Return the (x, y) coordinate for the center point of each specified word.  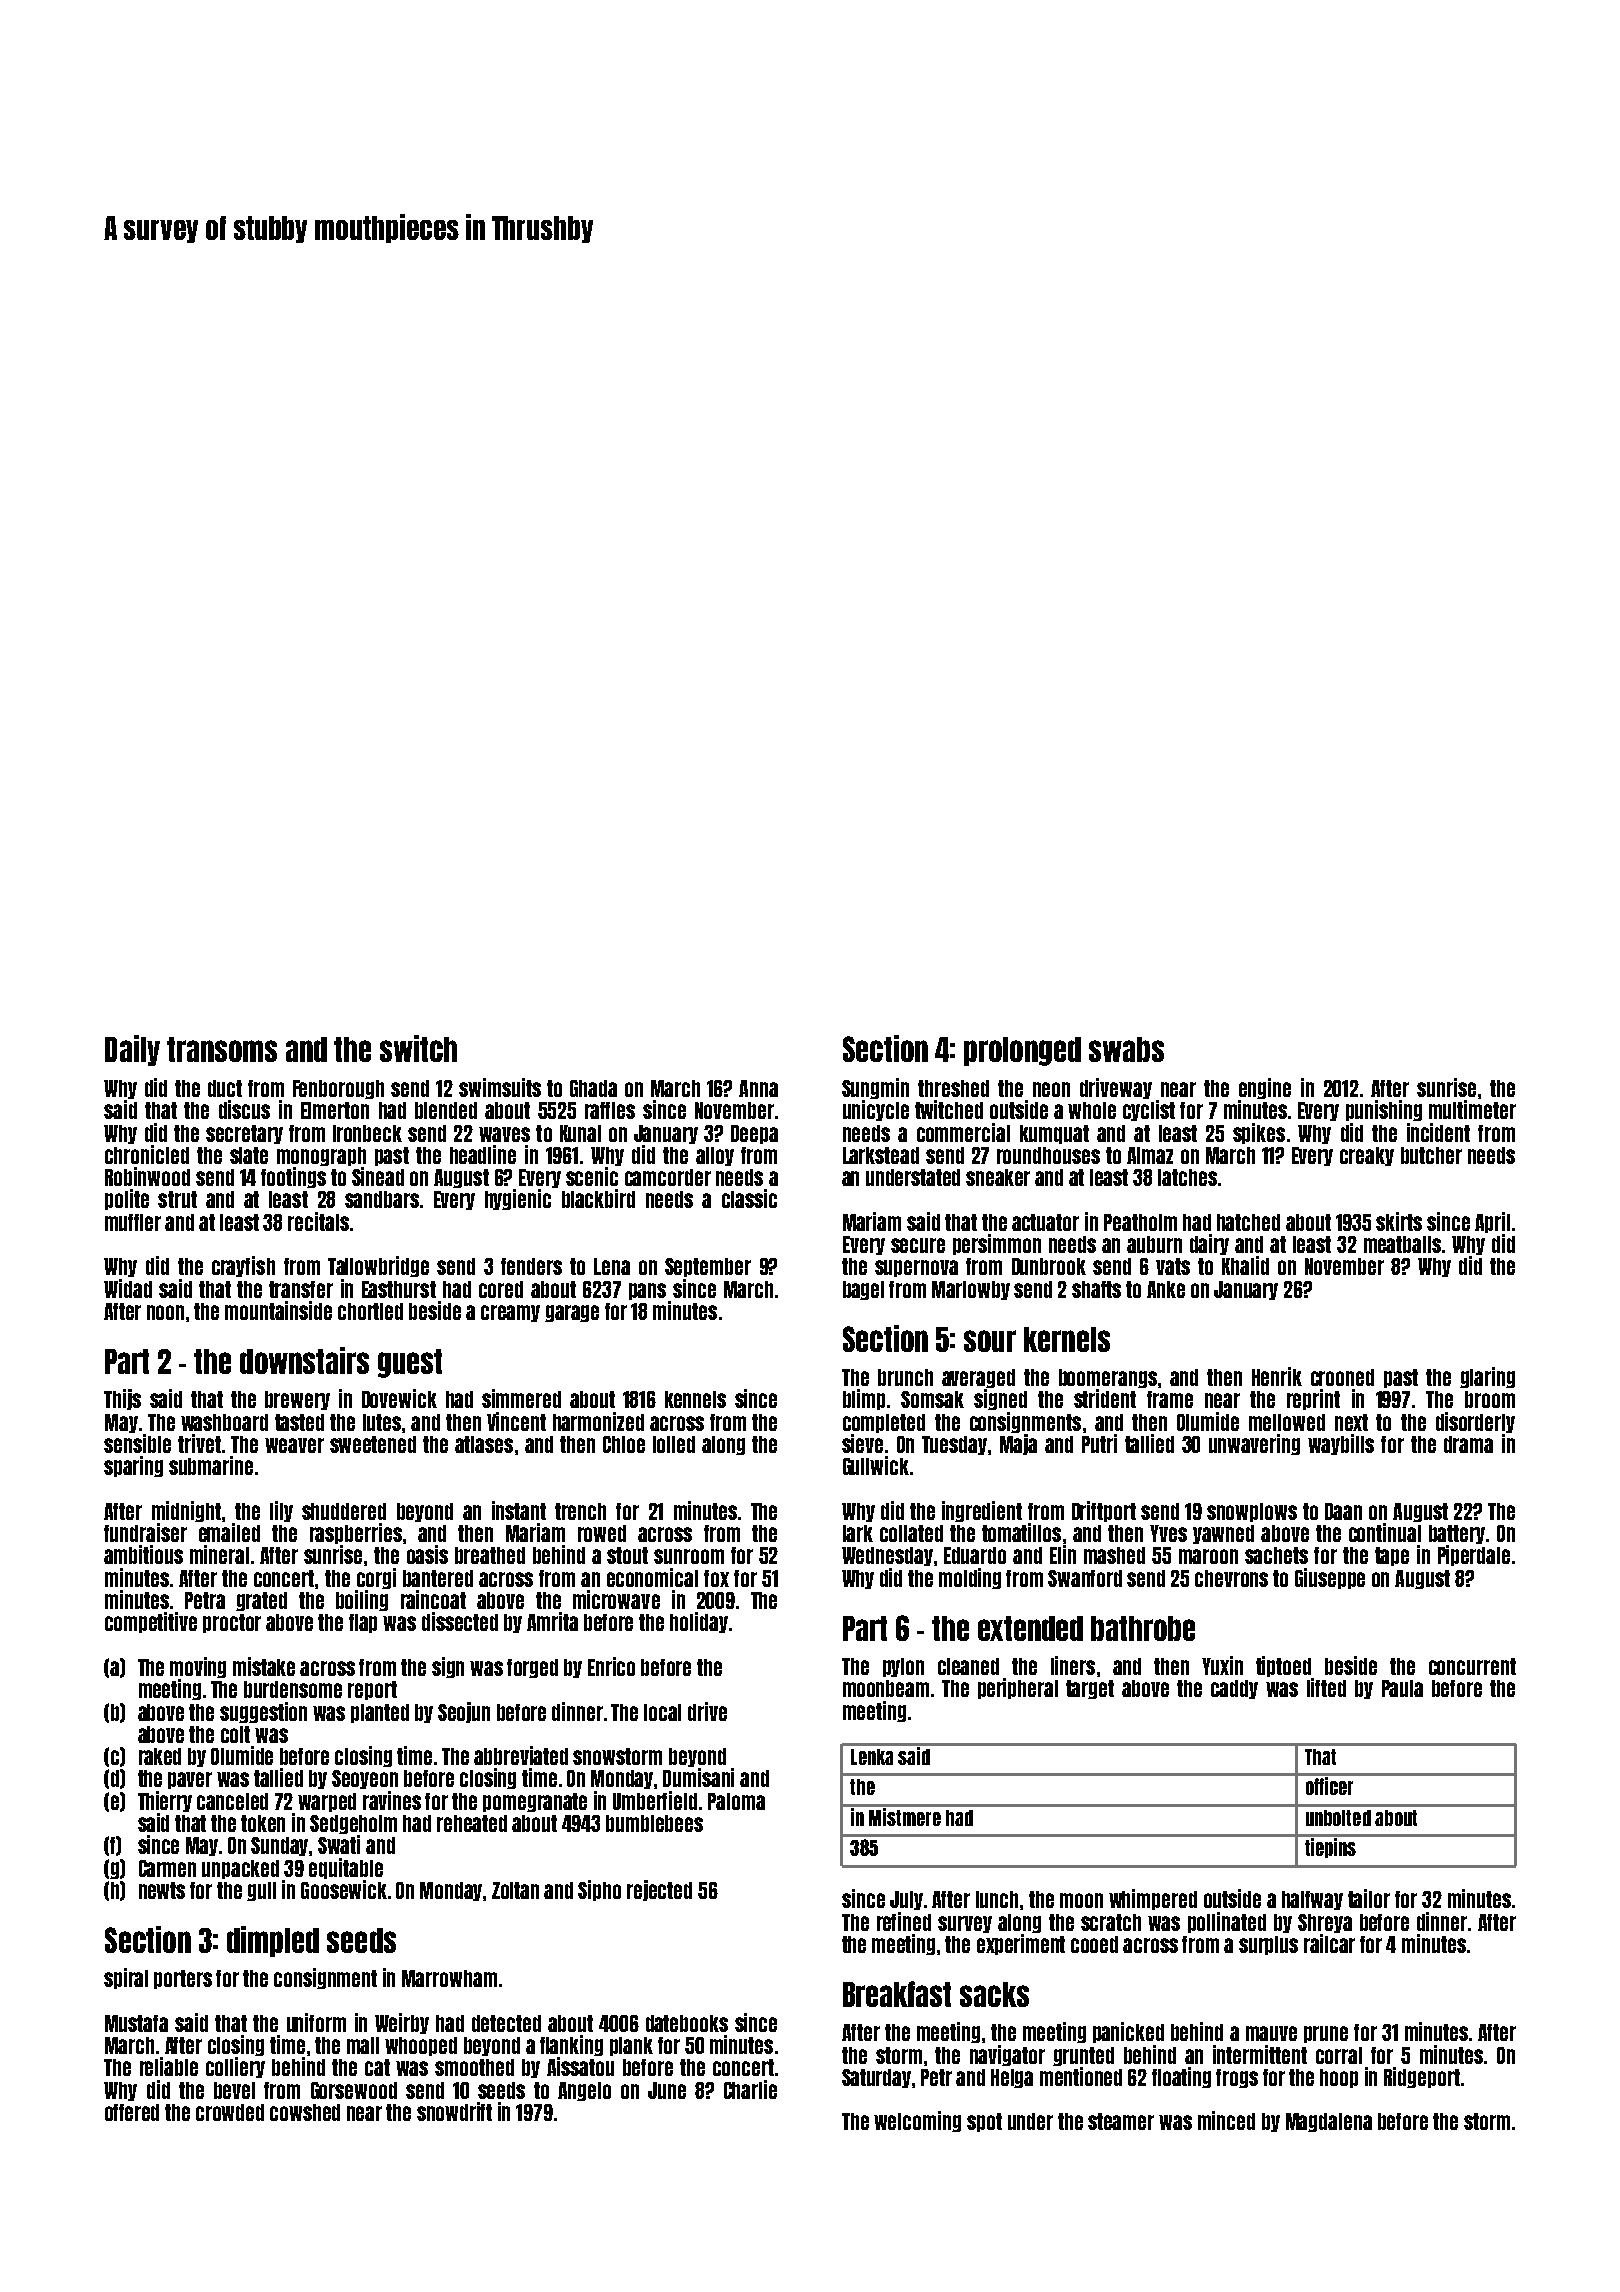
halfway (1312, 1900)
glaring (1487, 1377)
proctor (232, 1623)
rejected (659, 1890)
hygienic (518, 1199)
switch (418, 1048)
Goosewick (344, 1889)
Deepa (754, 1134)
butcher (1431, 1155)
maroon (1208, 1556)
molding (970, 1578)
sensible (137, 1443)
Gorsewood (354, 2090)
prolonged (1022, 1051)
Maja (1018, 1444)
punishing (1384, 1110)
